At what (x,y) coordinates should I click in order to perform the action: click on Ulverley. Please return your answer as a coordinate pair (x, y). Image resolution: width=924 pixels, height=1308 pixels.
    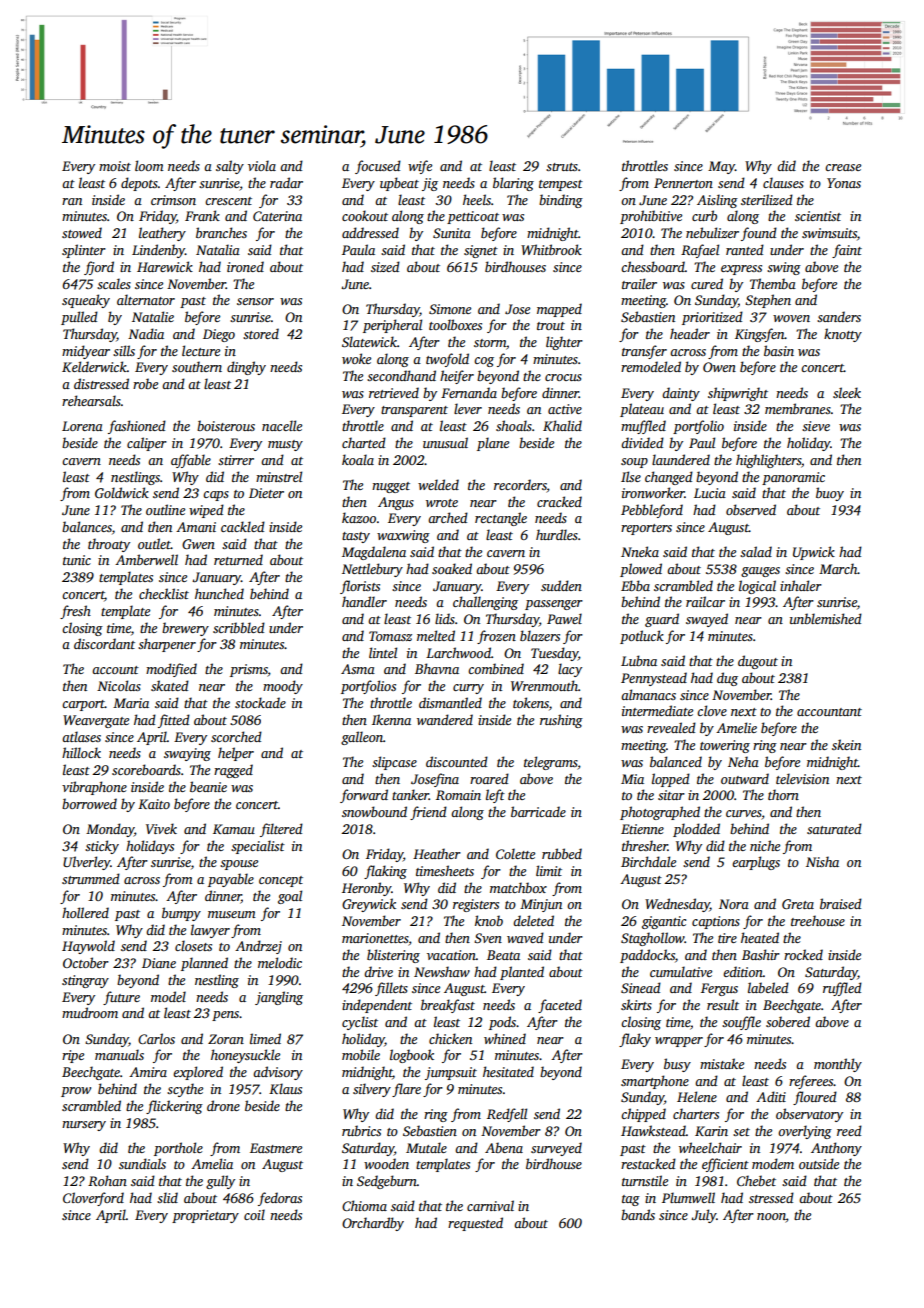
    Looking at the image, I should click on (87, 863).
